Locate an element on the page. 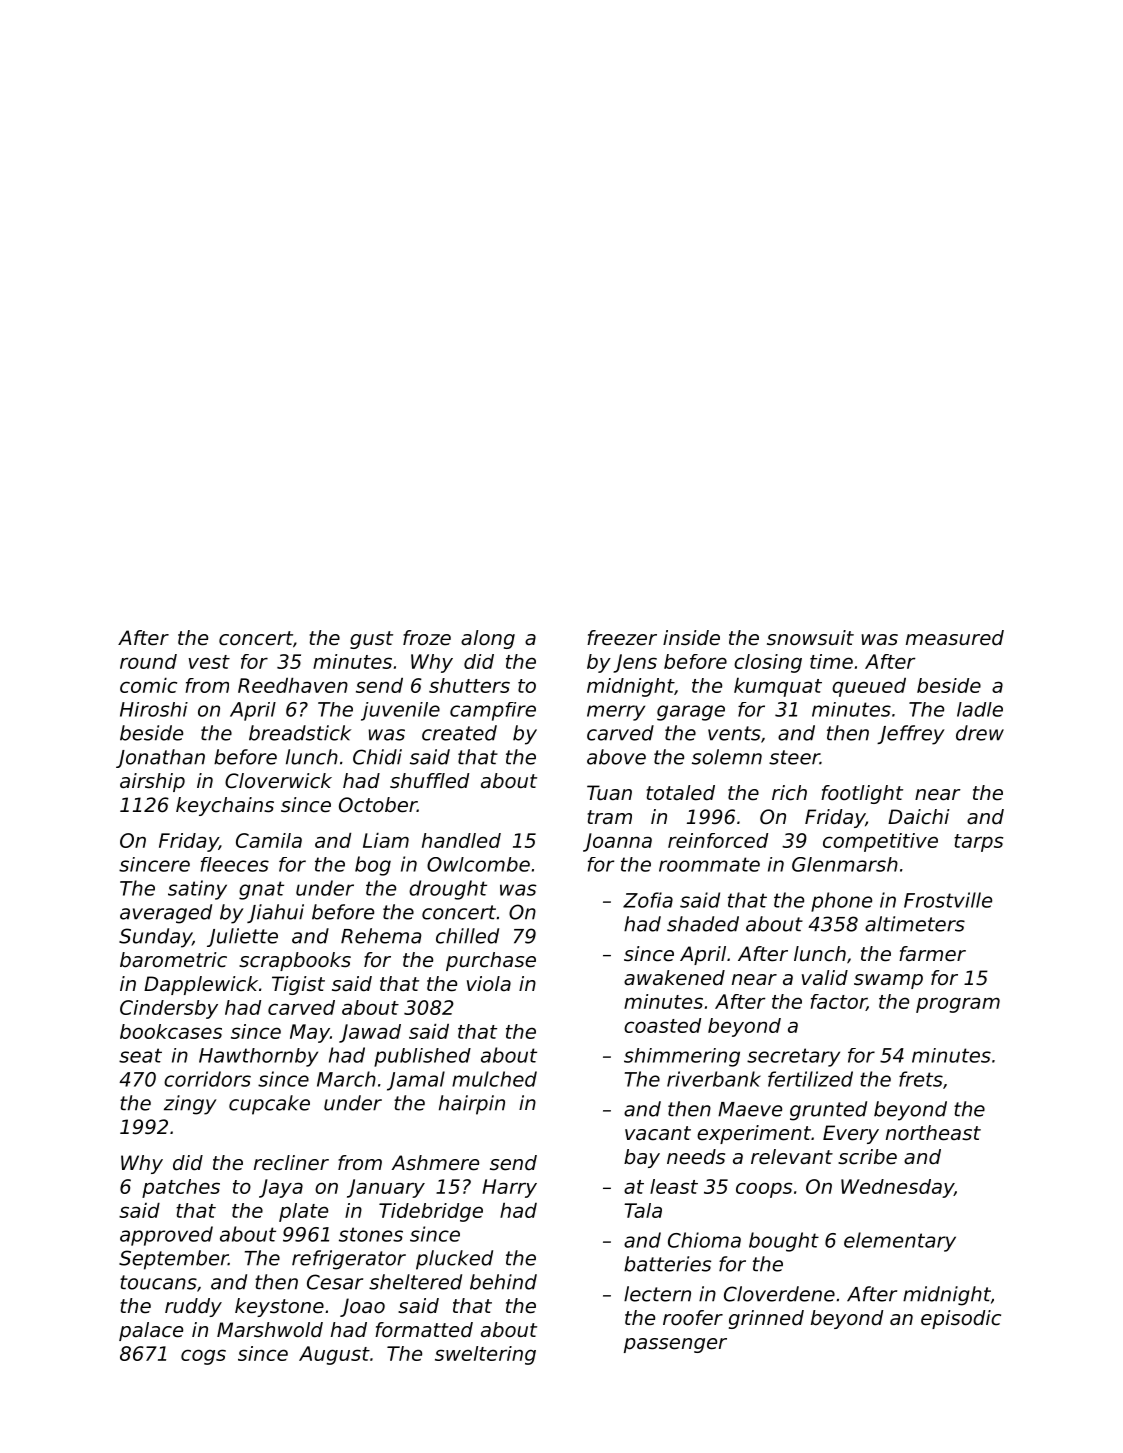 This page has width=1123, height=1453. factor is located at coordinates (838, 1002).
